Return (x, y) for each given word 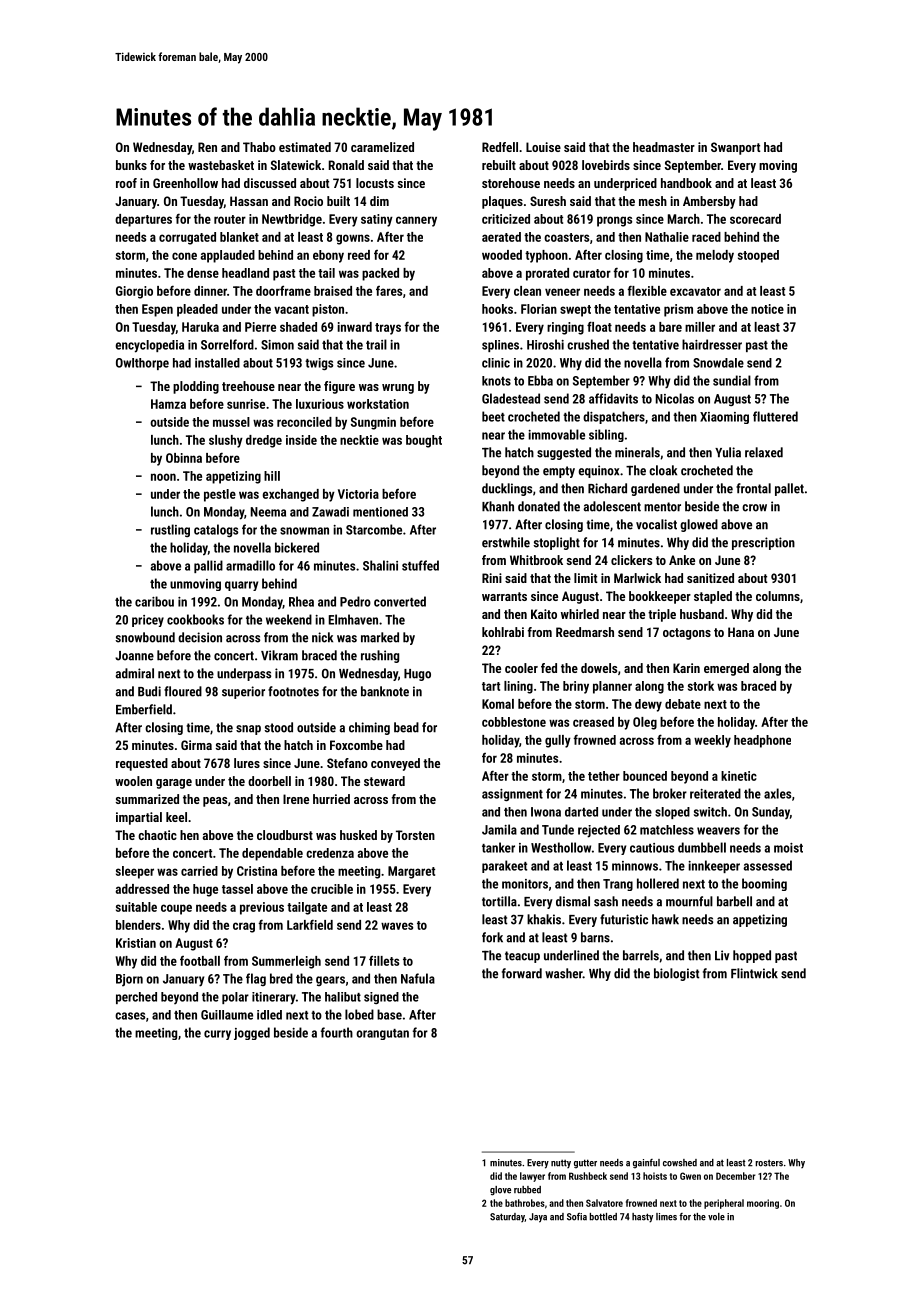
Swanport (735, 148)
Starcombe (374, 529)
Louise (543, 147)
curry (217, 1035)
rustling (170, 530)
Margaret (411, 872)
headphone (762, 741)
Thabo (259, 147)
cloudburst (285, 835)
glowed (699, 525)
